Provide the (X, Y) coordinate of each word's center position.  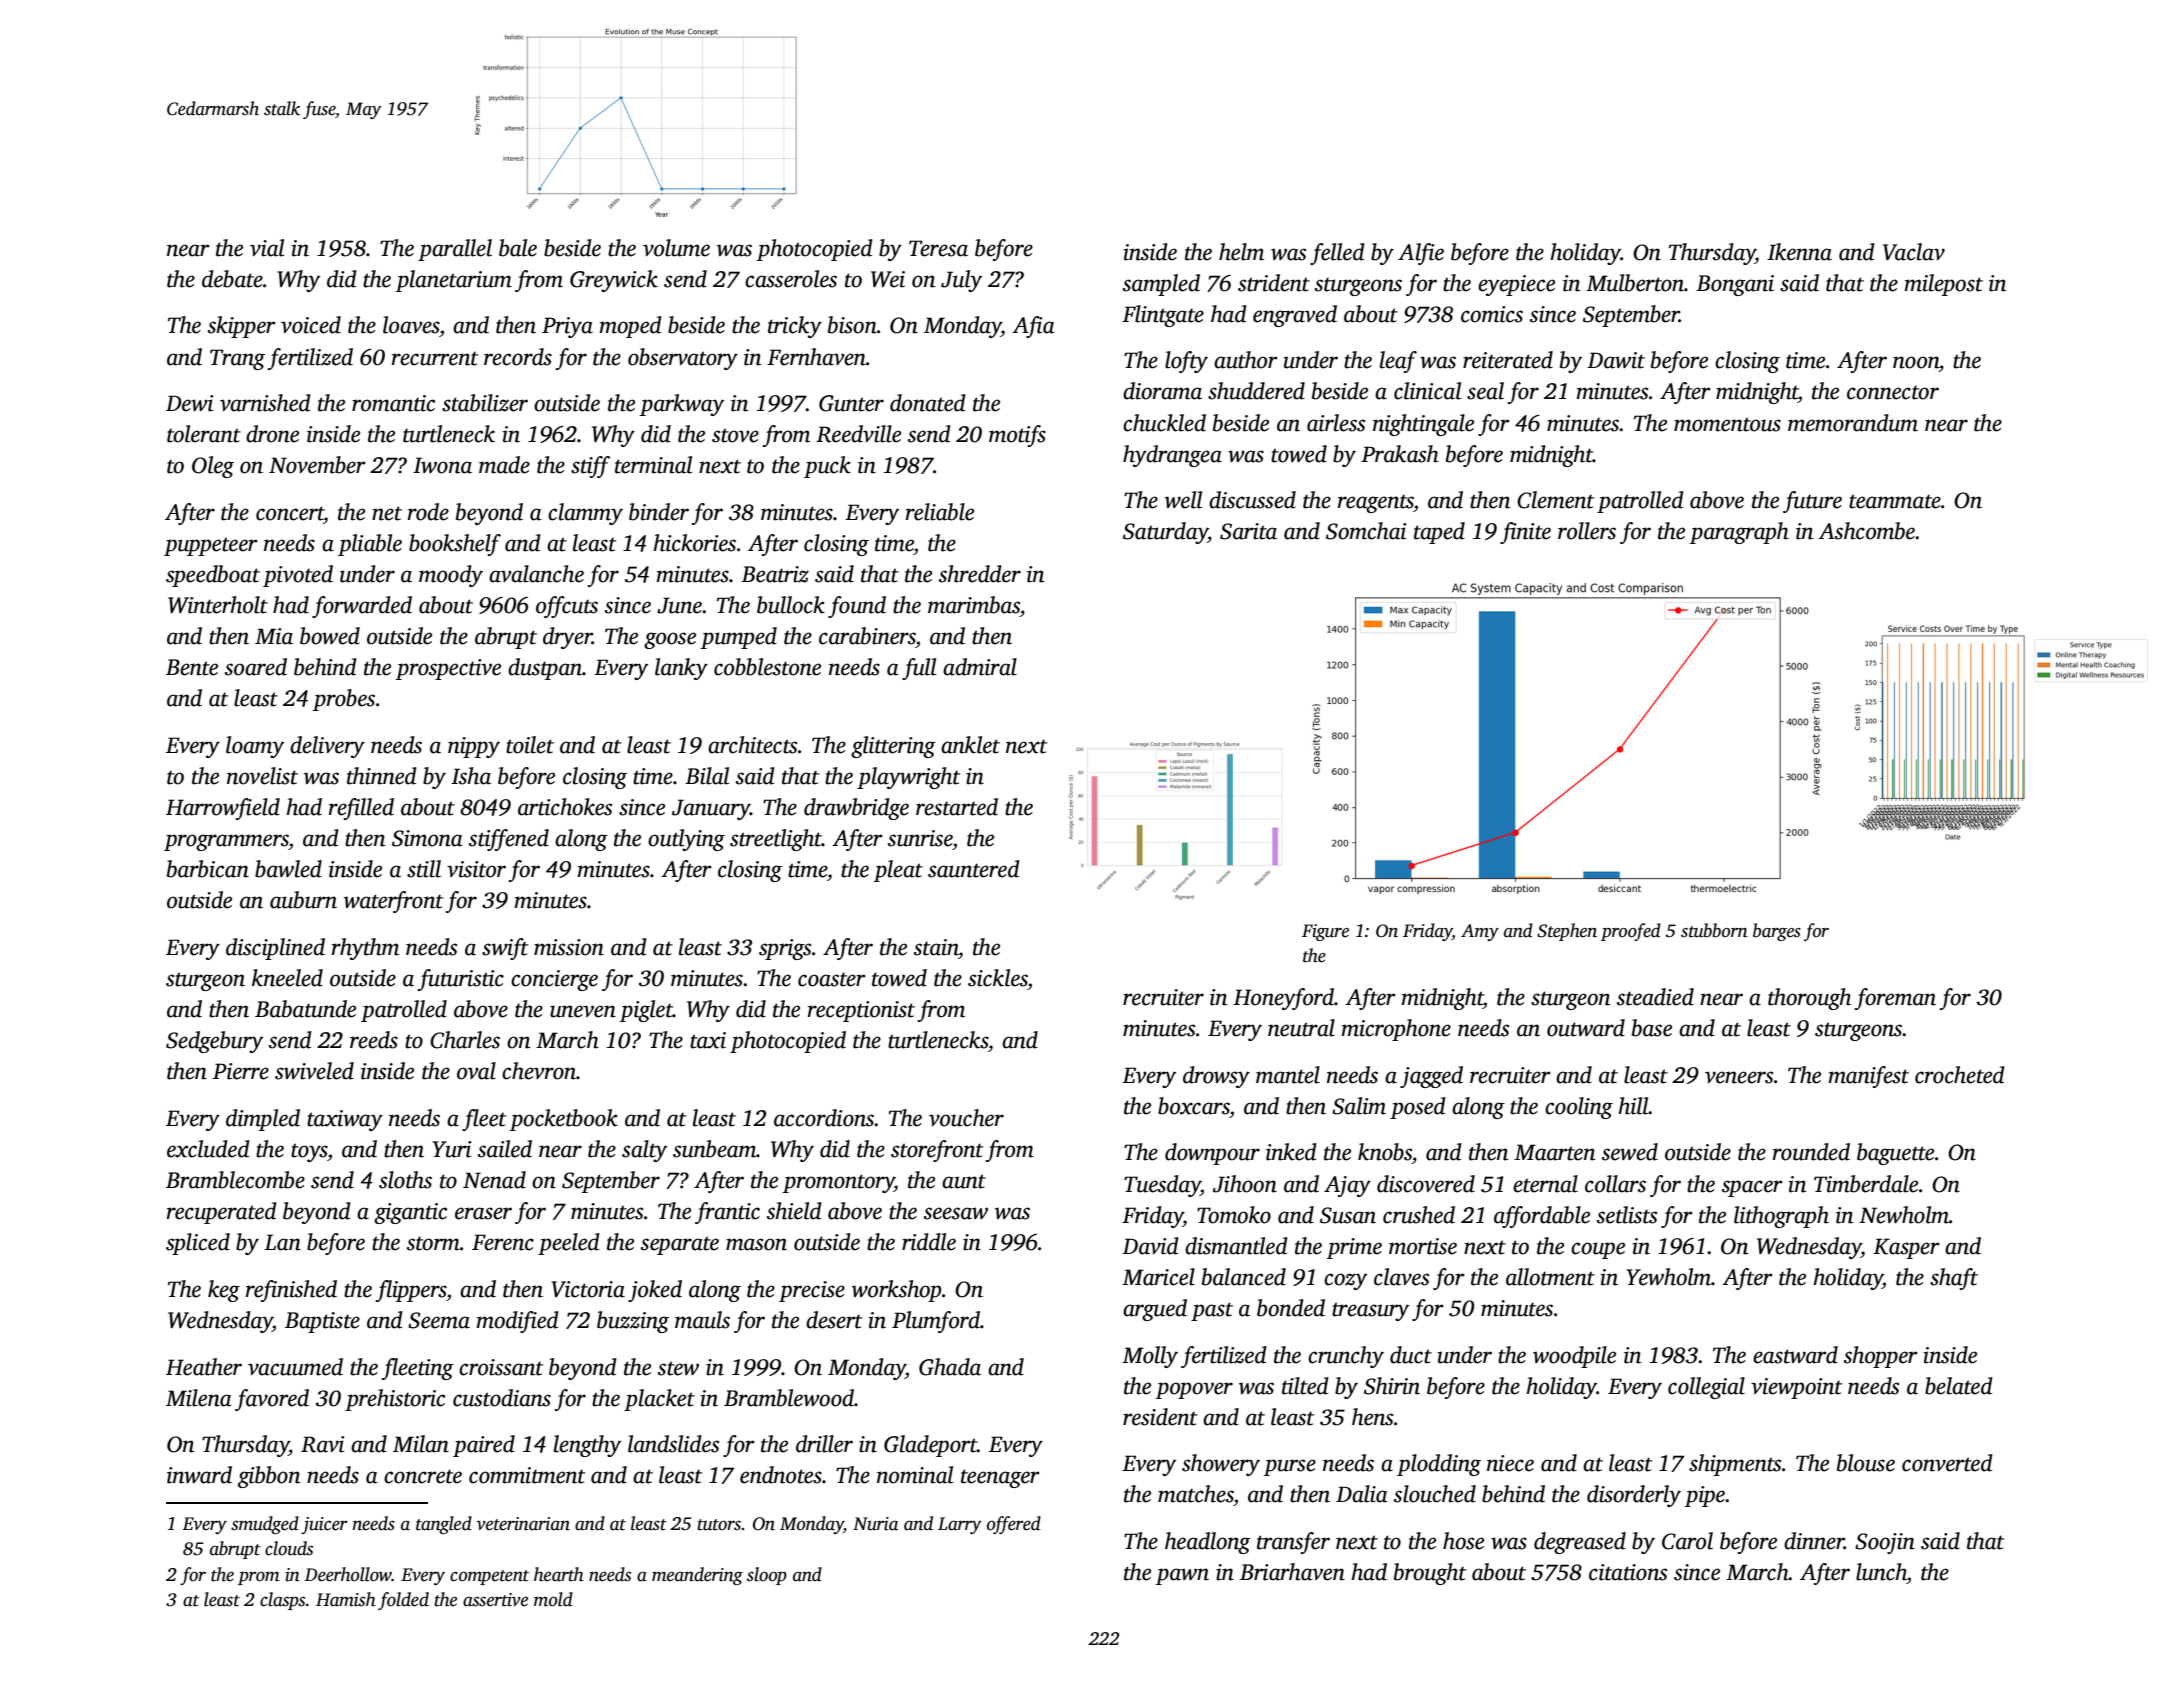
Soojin (1885, 1543)
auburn (303, 900)
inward (199, 1475)
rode (428, 512)
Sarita (1248, 531)
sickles (998, 978)
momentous (1727, 424)
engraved (1295, 316)
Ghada (950, 1367)
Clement (1555, 500)
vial (267, 248)
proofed (1631, 932)
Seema (439, 1320)
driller (824, 1444)
